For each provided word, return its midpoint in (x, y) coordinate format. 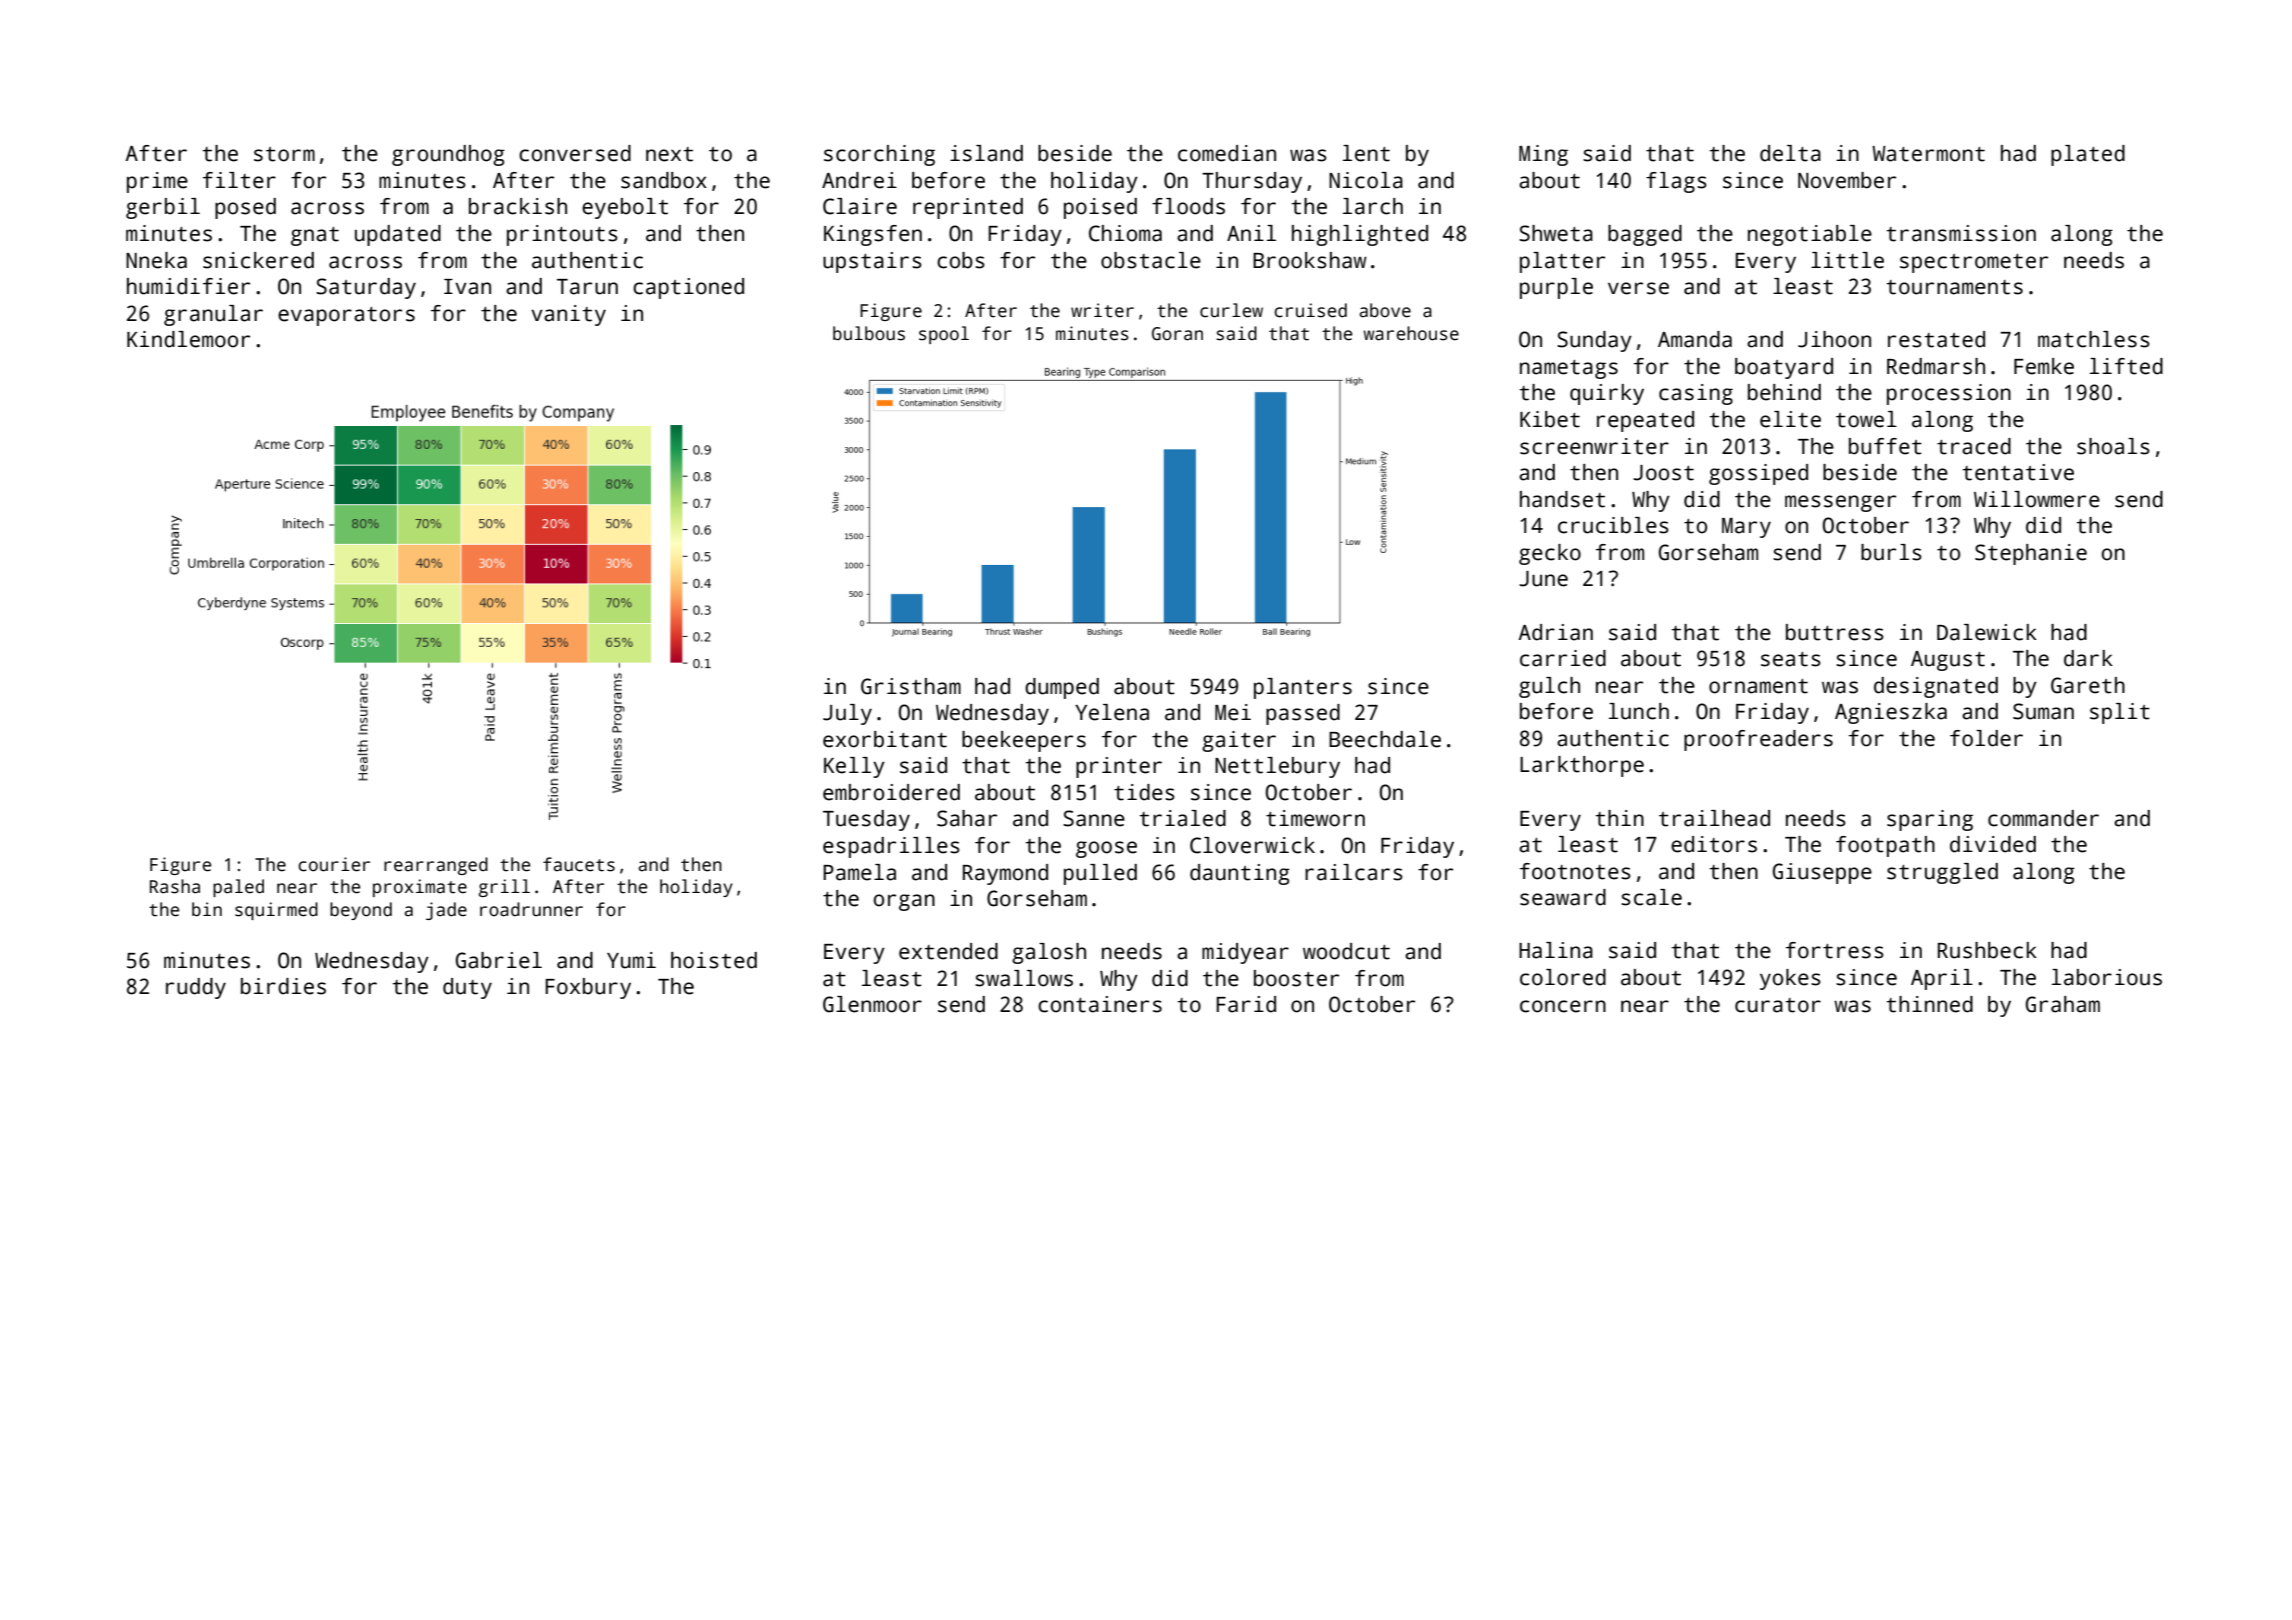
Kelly (854, 767)
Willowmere (2037, 499)
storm (284, 154)
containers (1100, 1004)
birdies (283, 986)
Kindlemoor (188, 339)
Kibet (1550, 419)
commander (2043, 818)
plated (2088, 155)
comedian (1227, 153)
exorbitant (885, 739)
